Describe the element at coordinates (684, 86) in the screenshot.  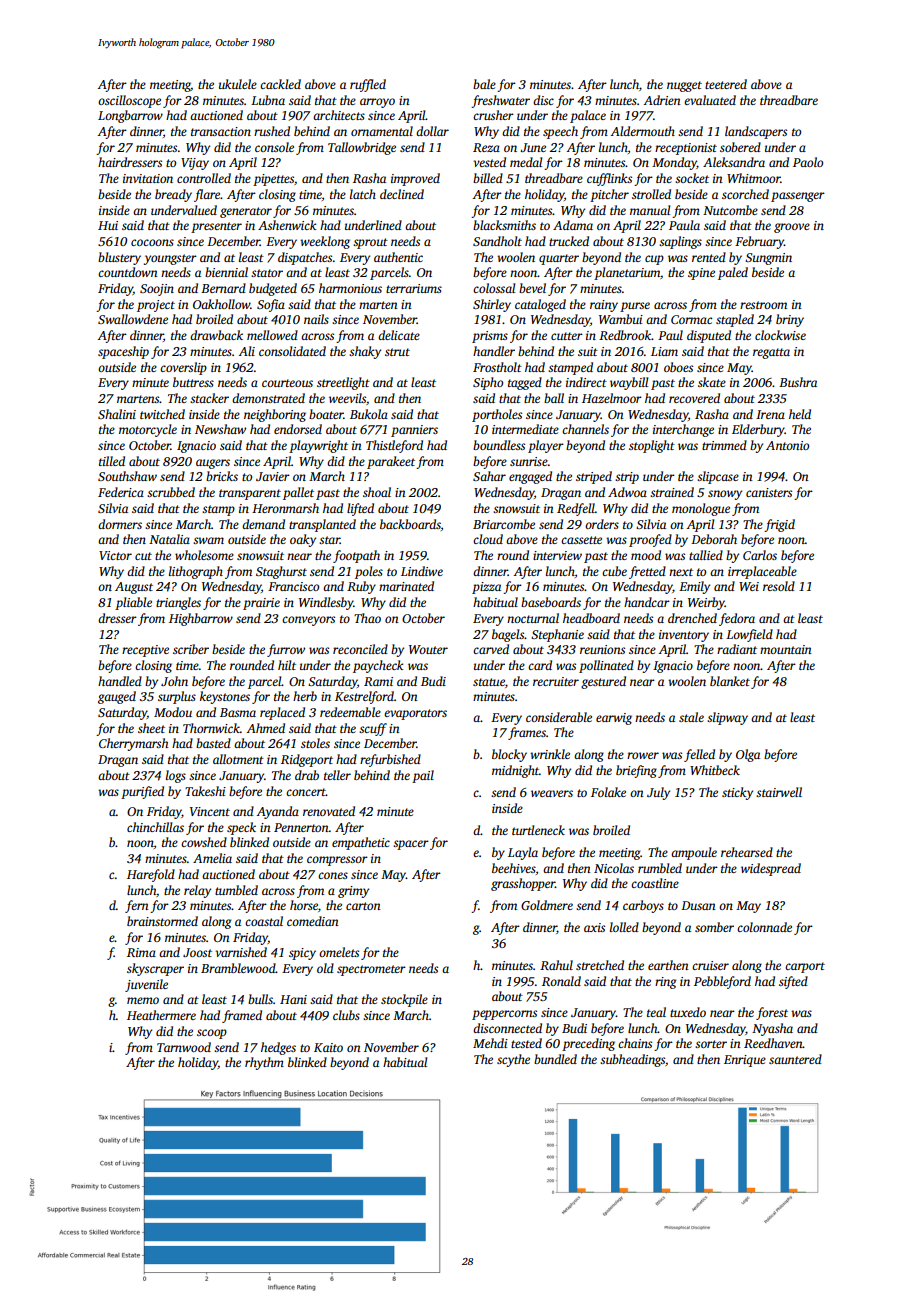
I see `nugget` at that location.
